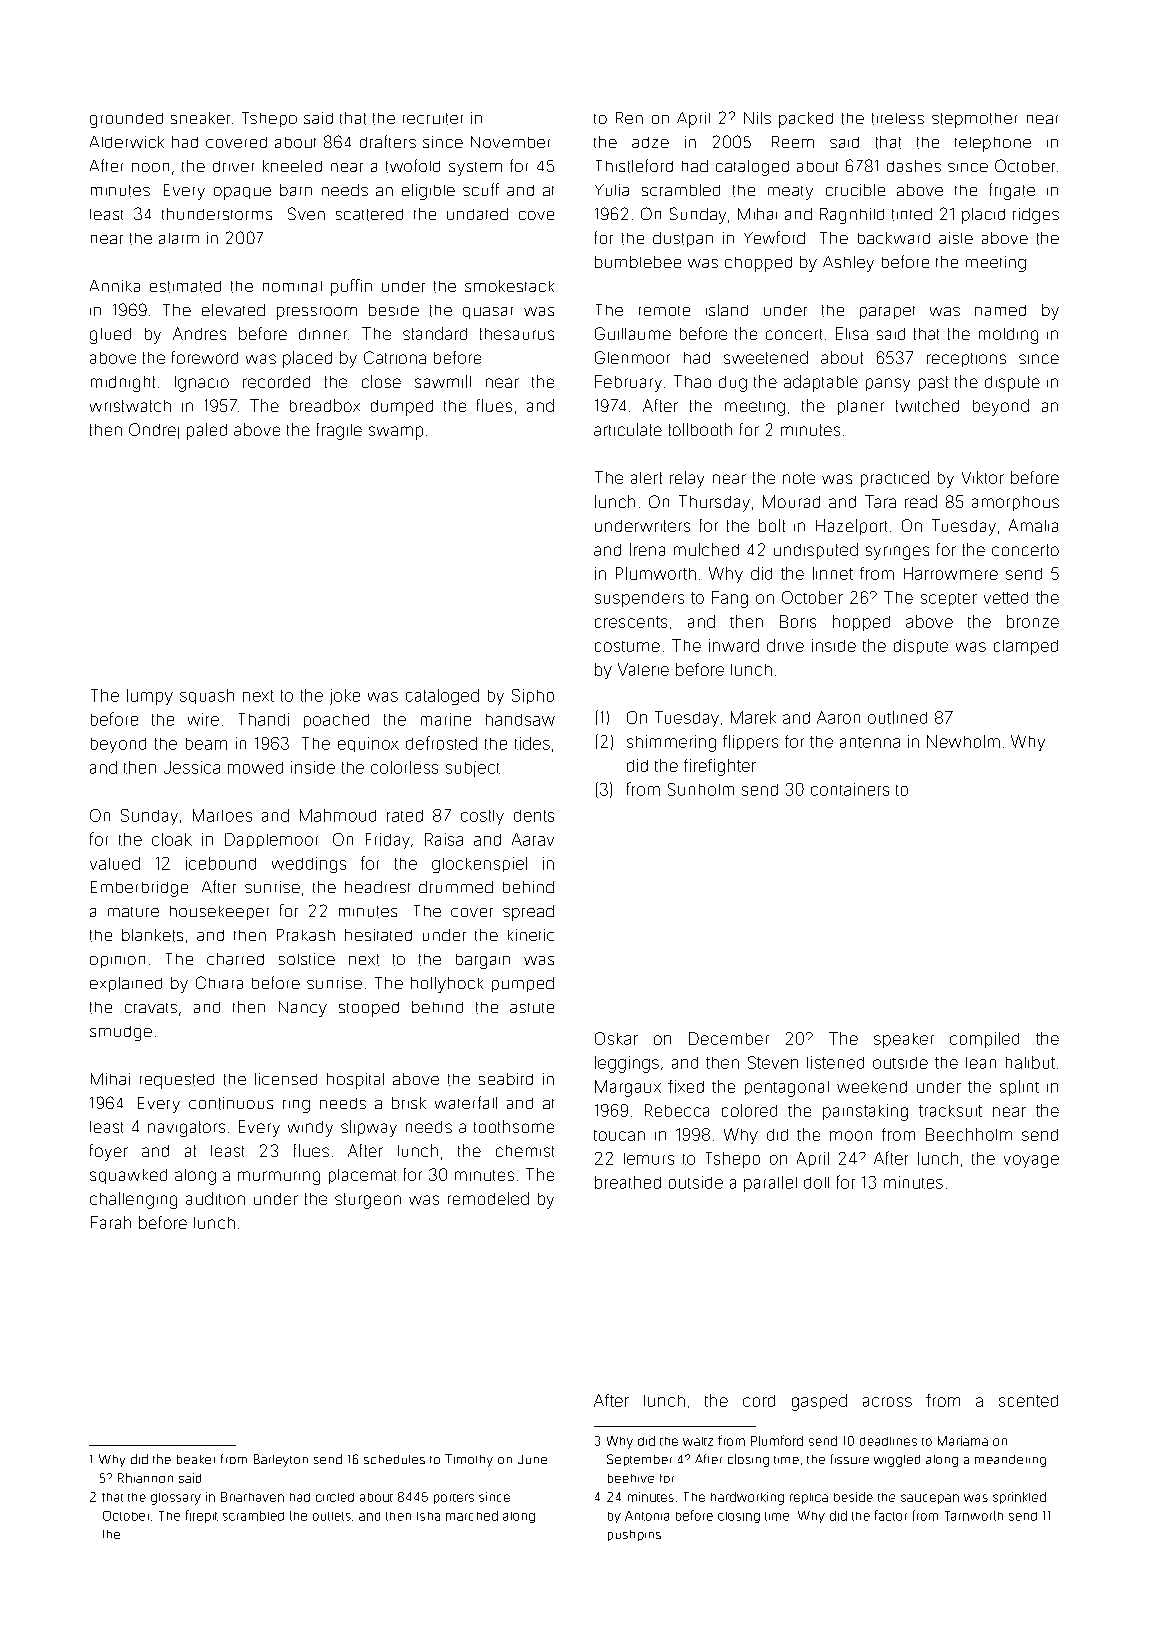 The width and height of the screenshot is (1149, 1625). I want to click on Newholm, so click(963, 741).
